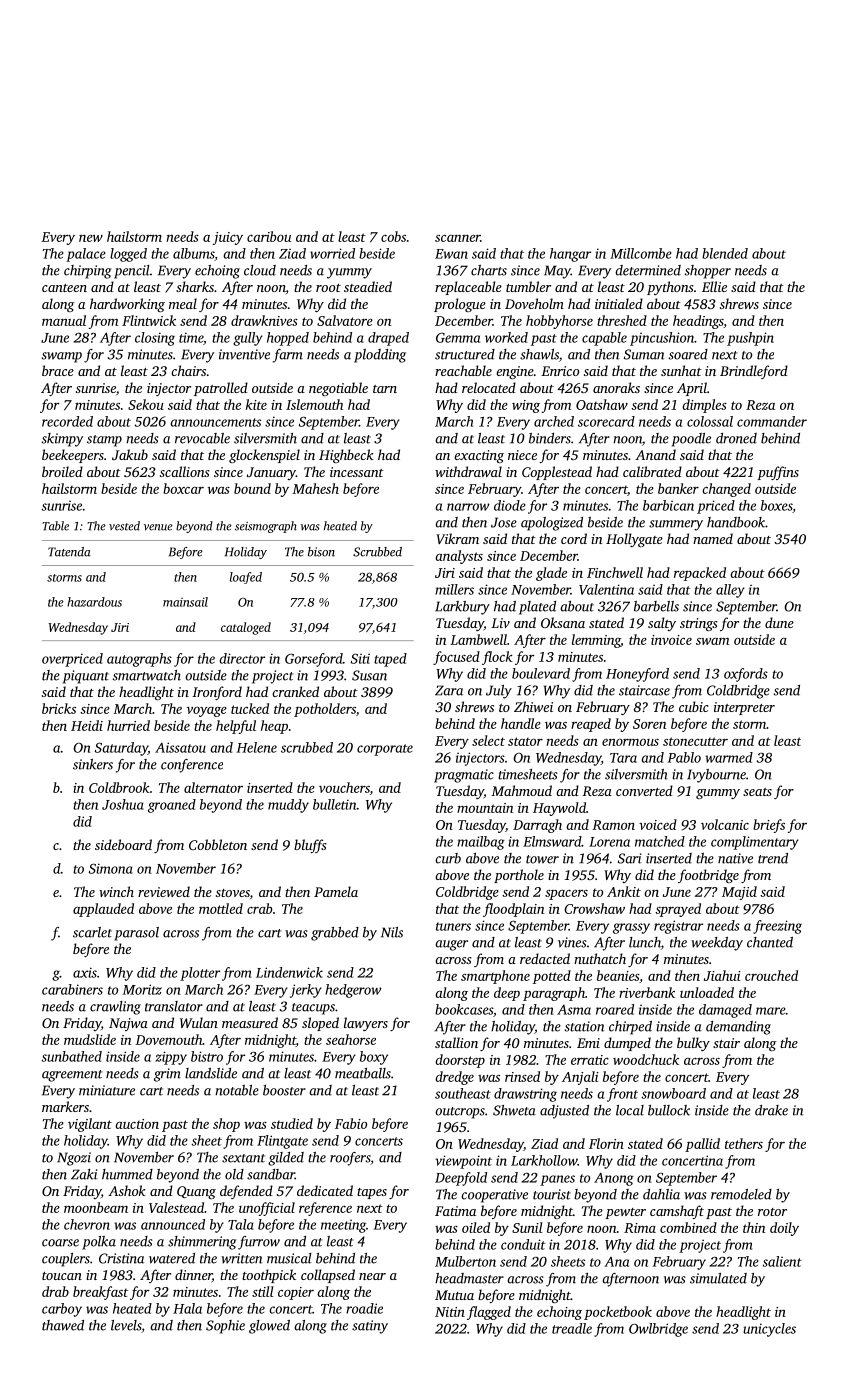  I want to click on blended, so click(725, 253).
